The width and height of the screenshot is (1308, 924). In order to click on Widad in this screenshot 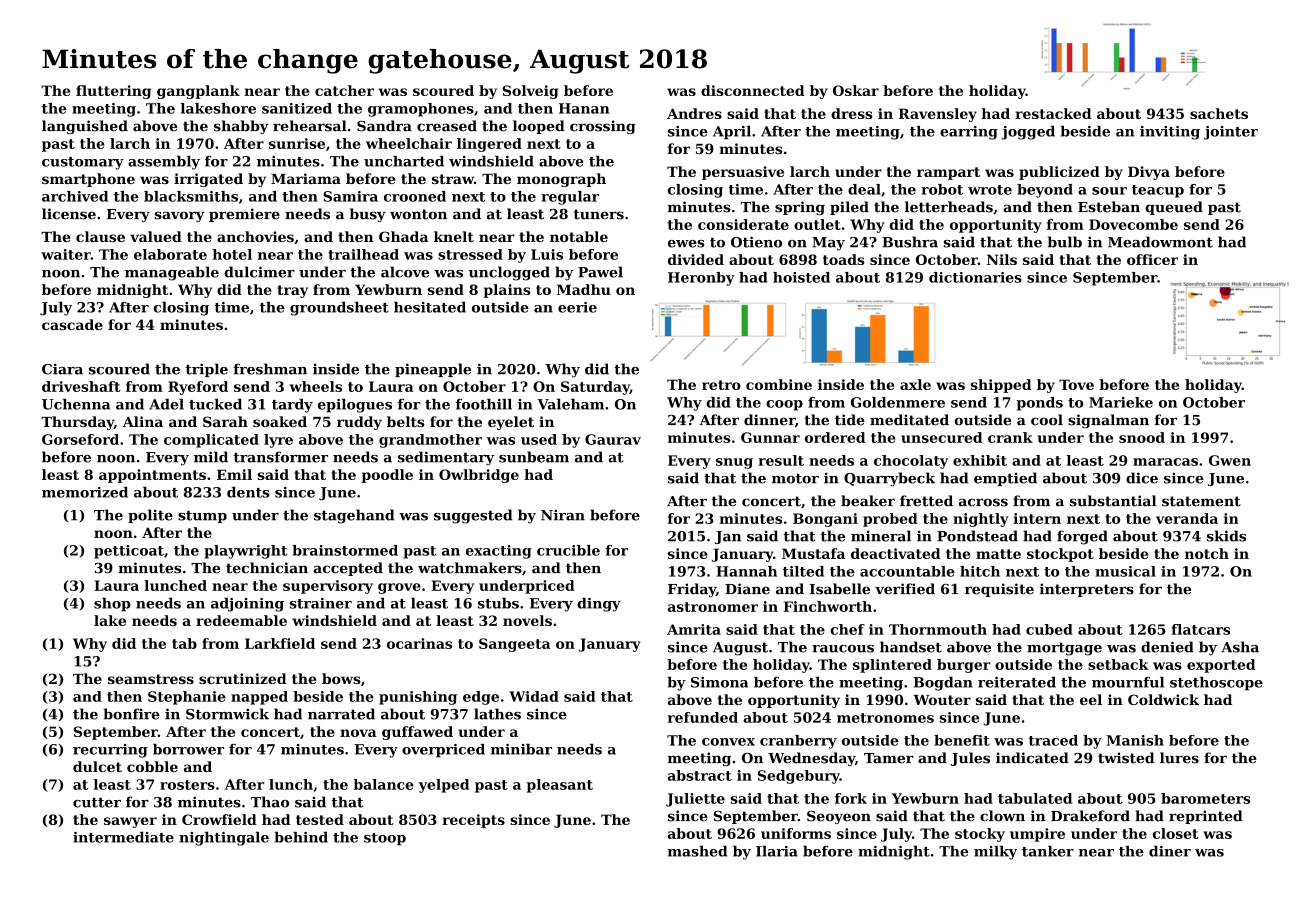, I will do `click(534, 696)`.
